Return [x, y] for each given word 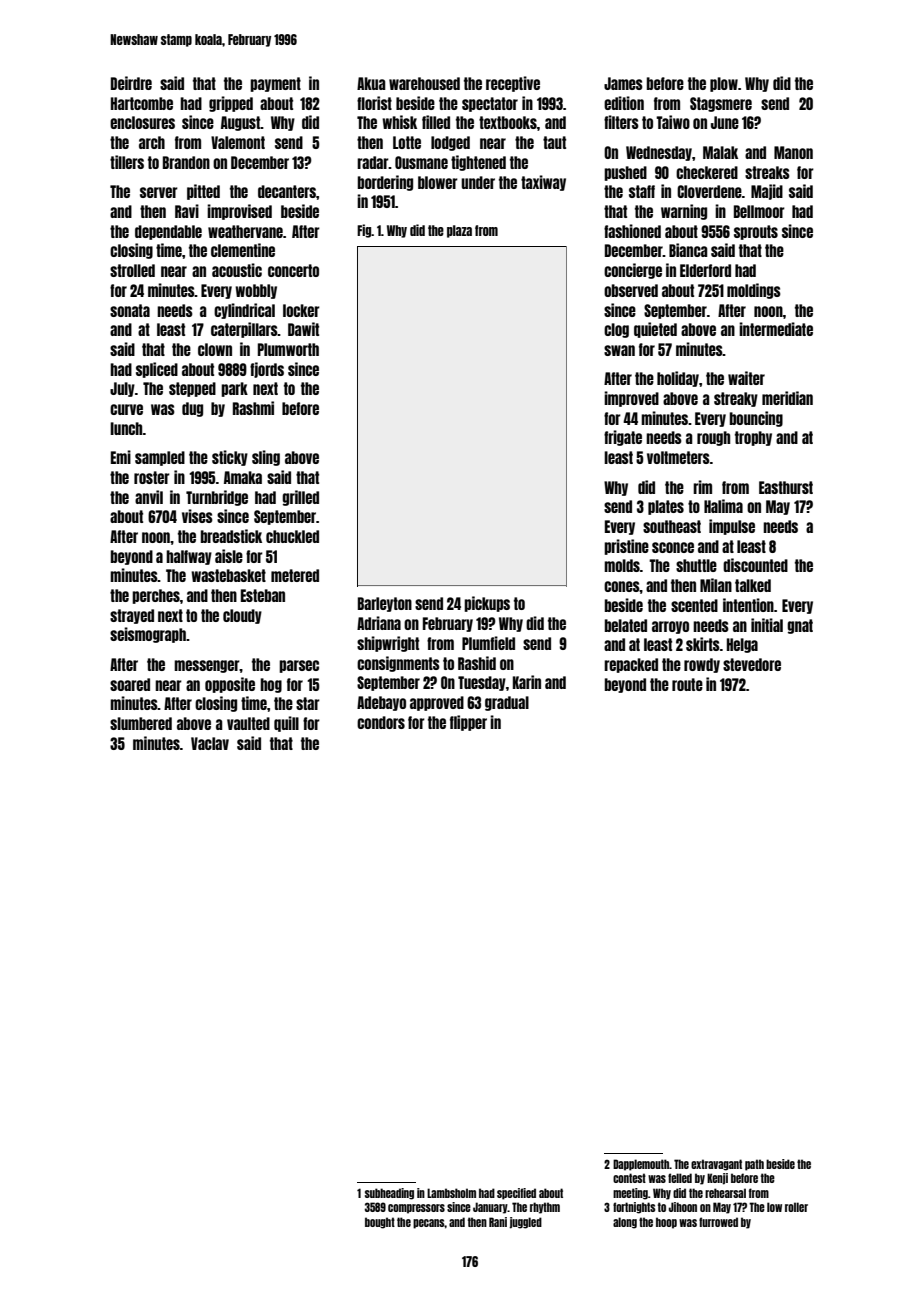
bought [380, 1223]
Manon [793, 152]
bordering [385, 183]
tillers [127, 162]
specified [516, 1194]
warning [684, 212]
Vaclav [210, 743]
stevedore [752, 664]
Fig [364, 231]
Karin [527, 682]
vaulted [248, 723]
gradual [507, 703]
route [687, 684]
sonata [130, 310]
